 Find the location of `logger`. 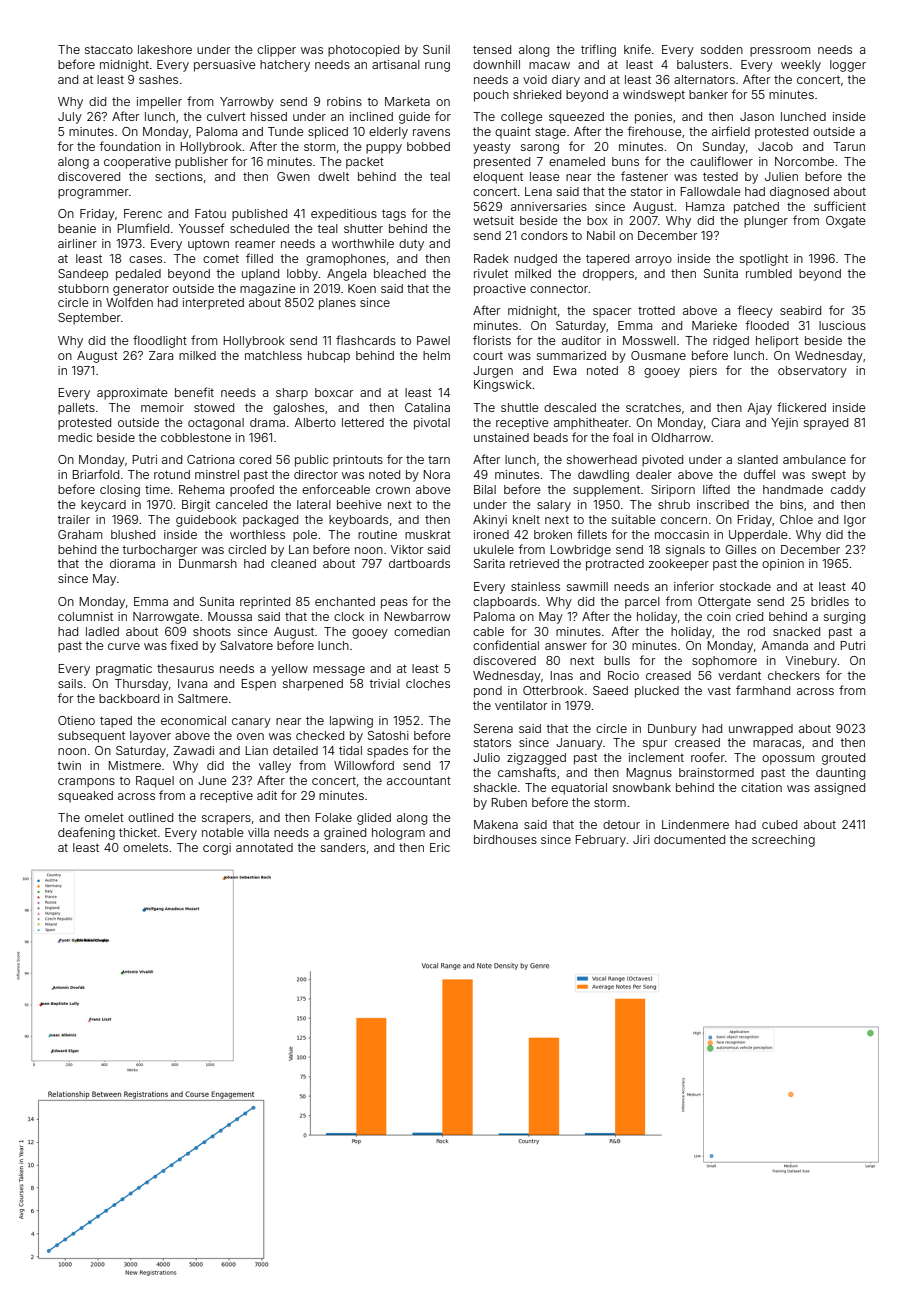

logger is located at coordinates (848, 66).
